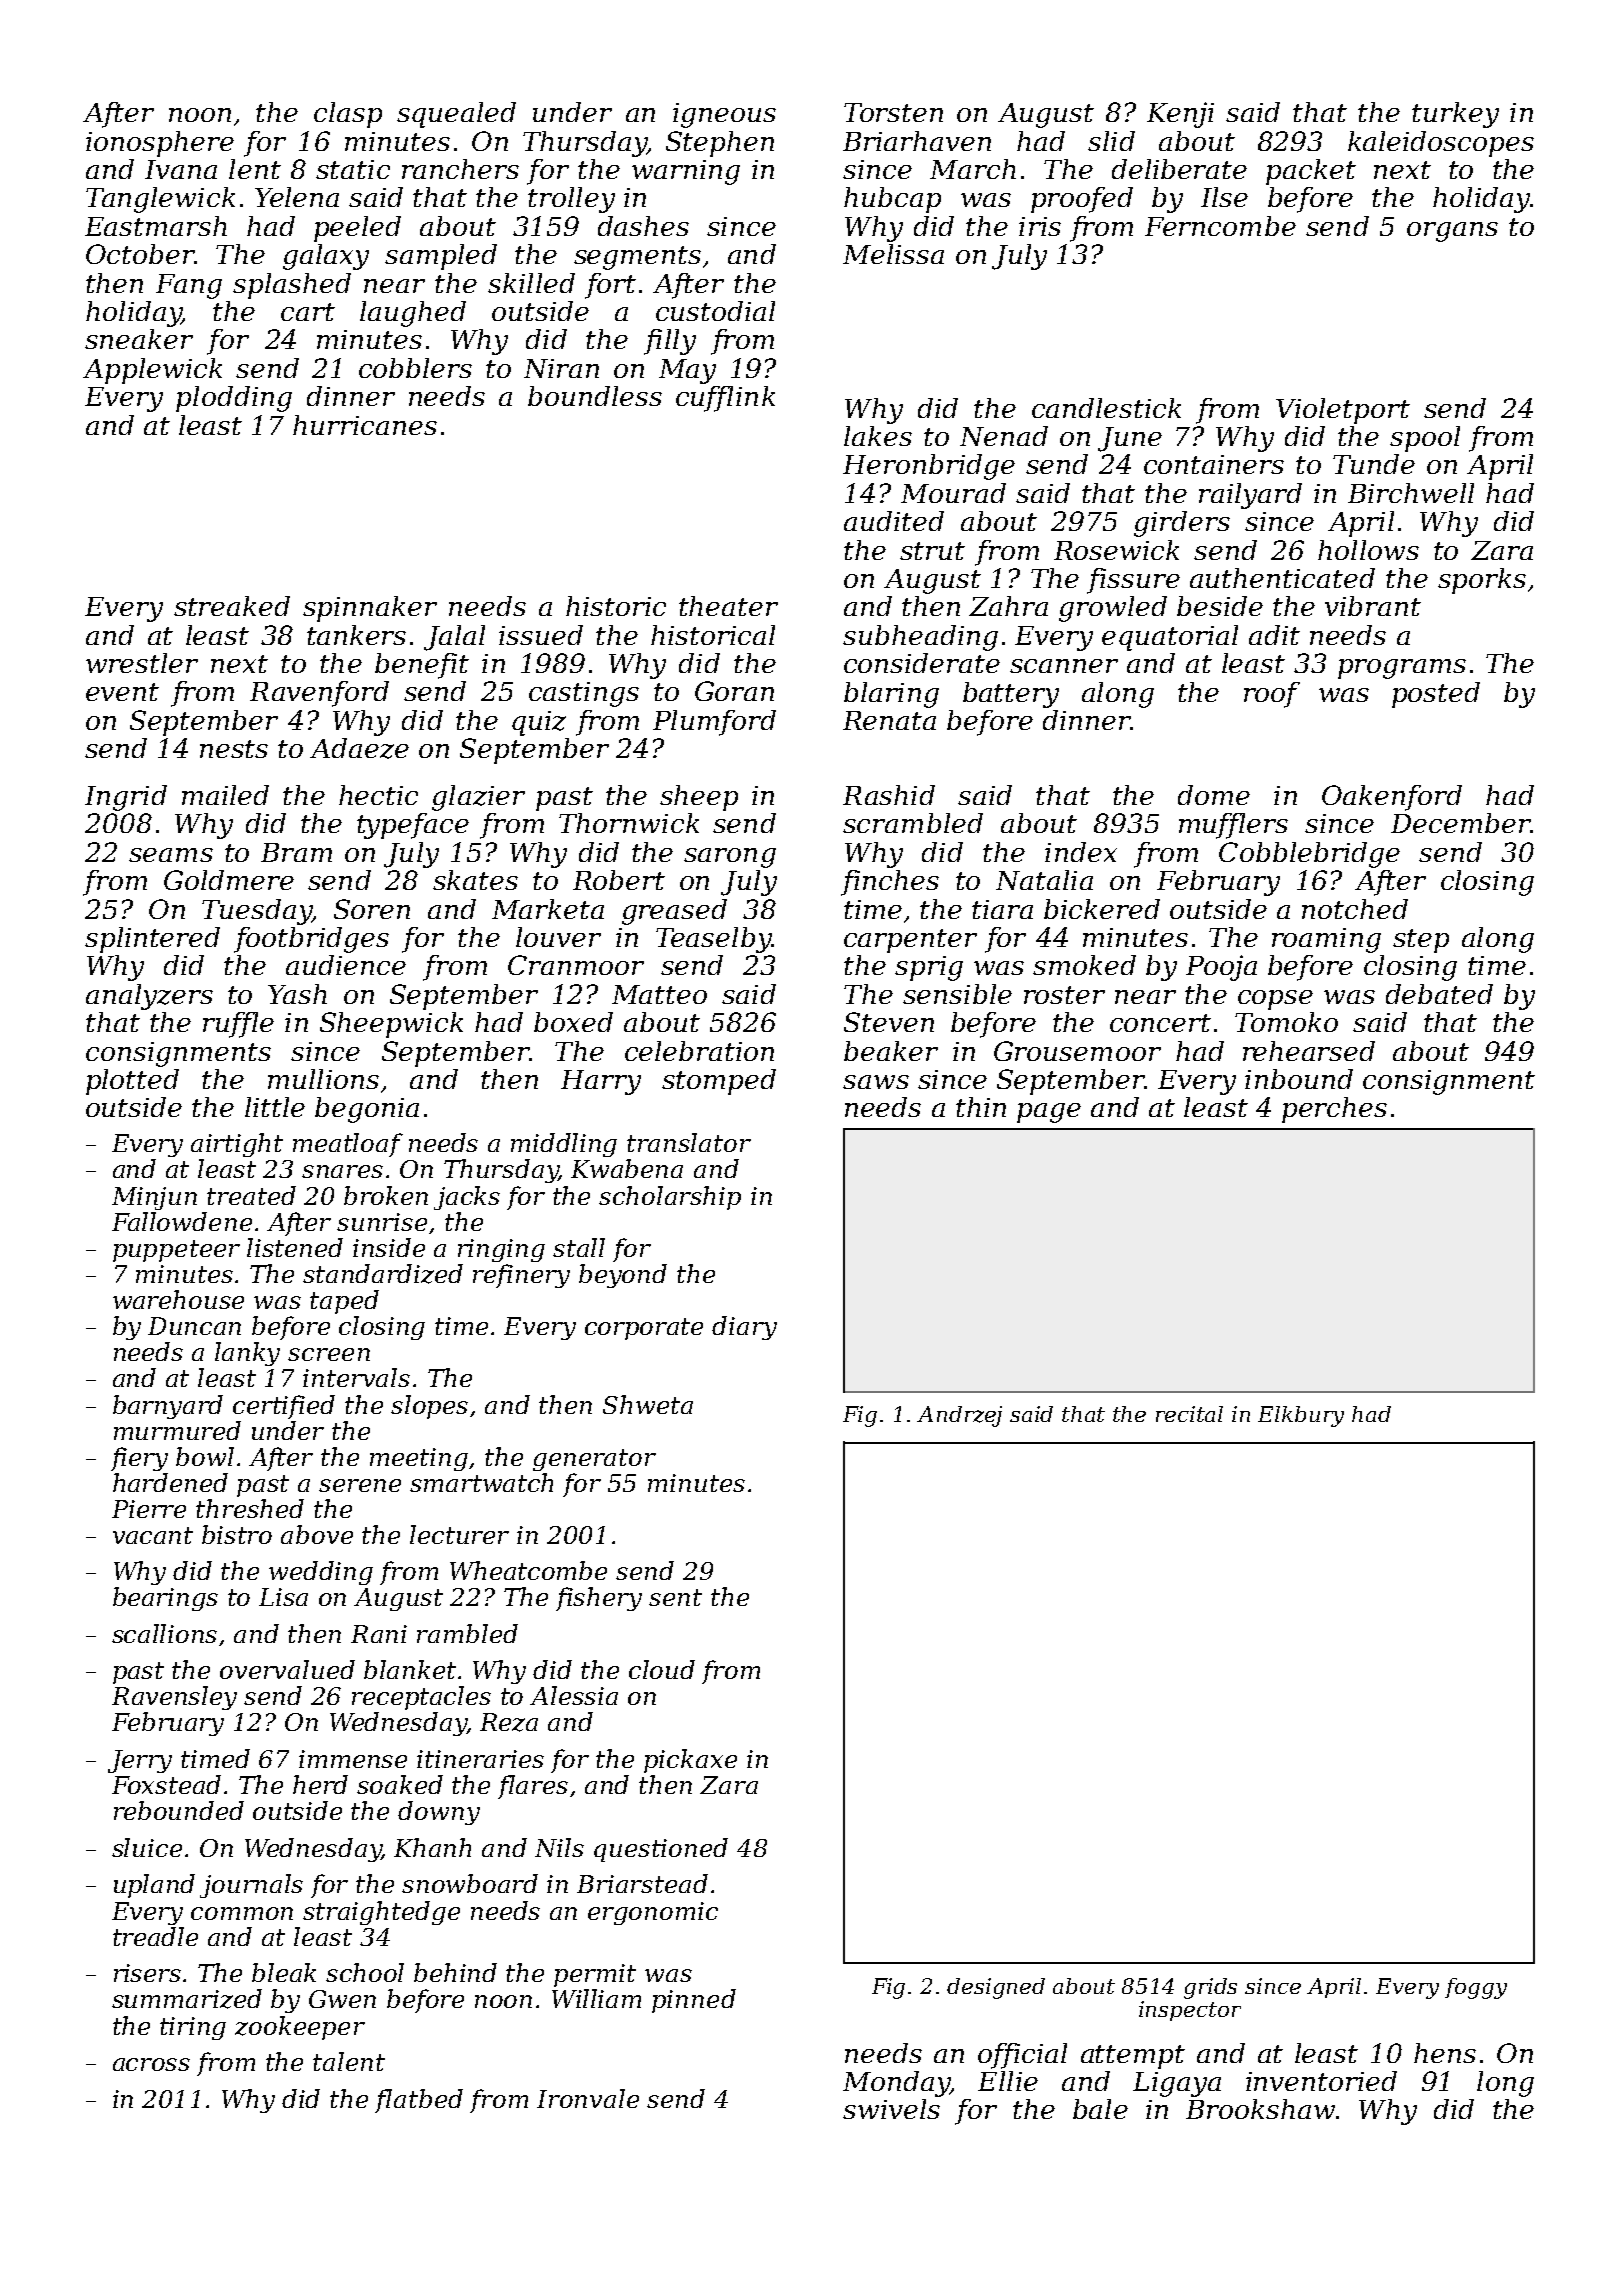 This image has height=2292, width=1620. What do you see at coordinates (728, 606) in the image?
I see `theater` at bounding box center [728, 606].
